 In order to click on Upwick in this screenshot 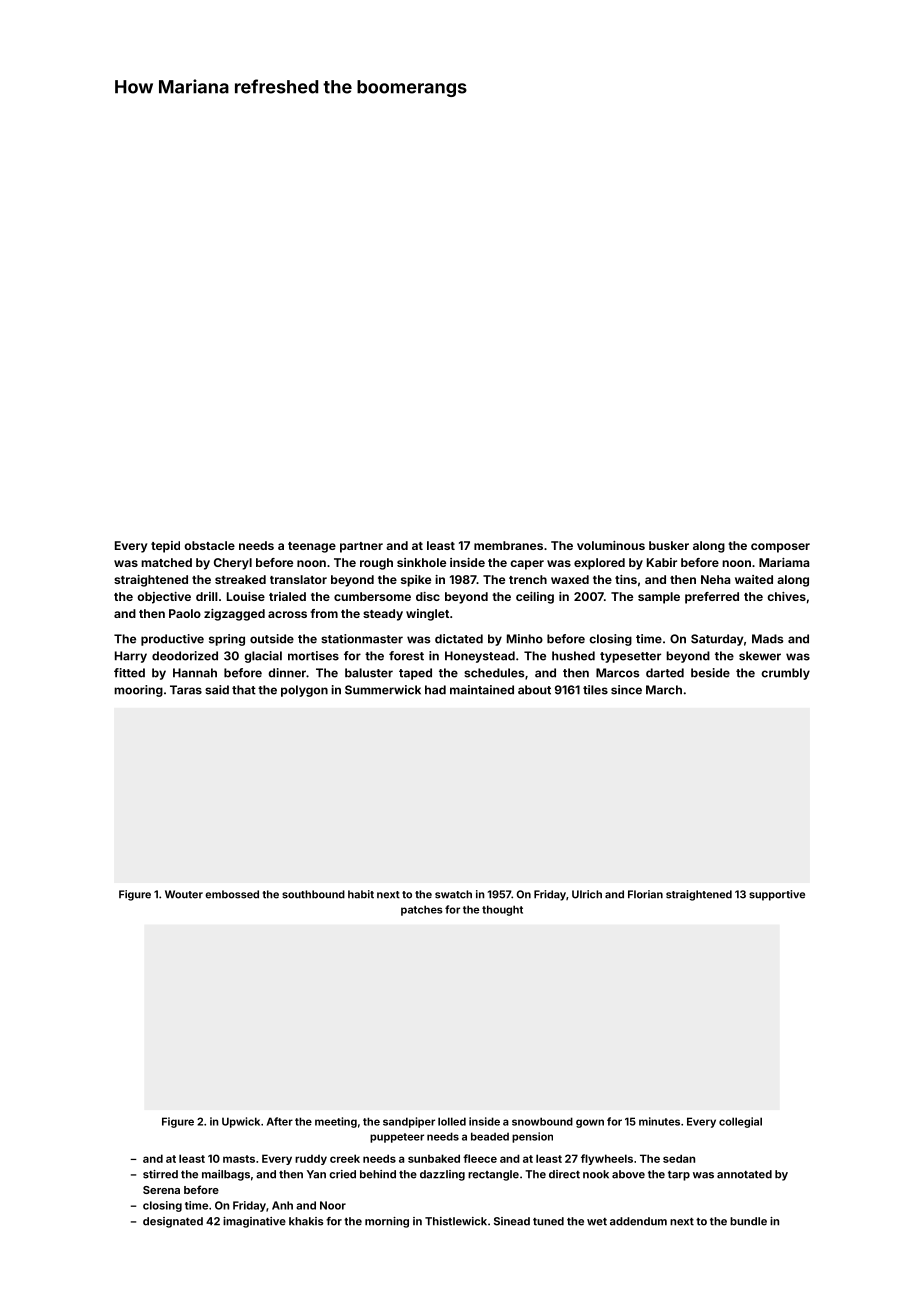, I will do `click(241, 1122)`.
